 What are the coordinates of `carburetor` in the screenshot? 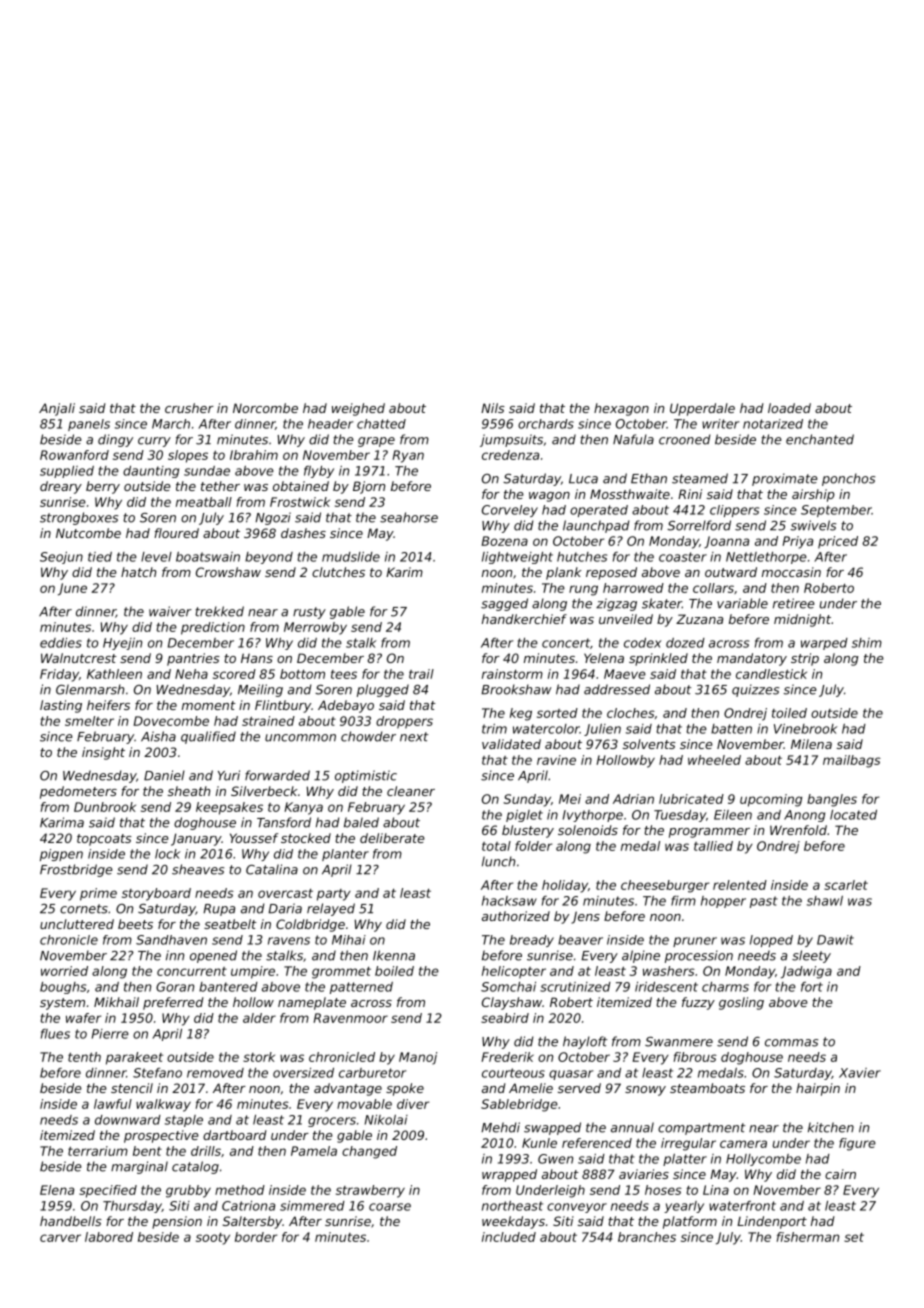 It's located at (372, 1073).
